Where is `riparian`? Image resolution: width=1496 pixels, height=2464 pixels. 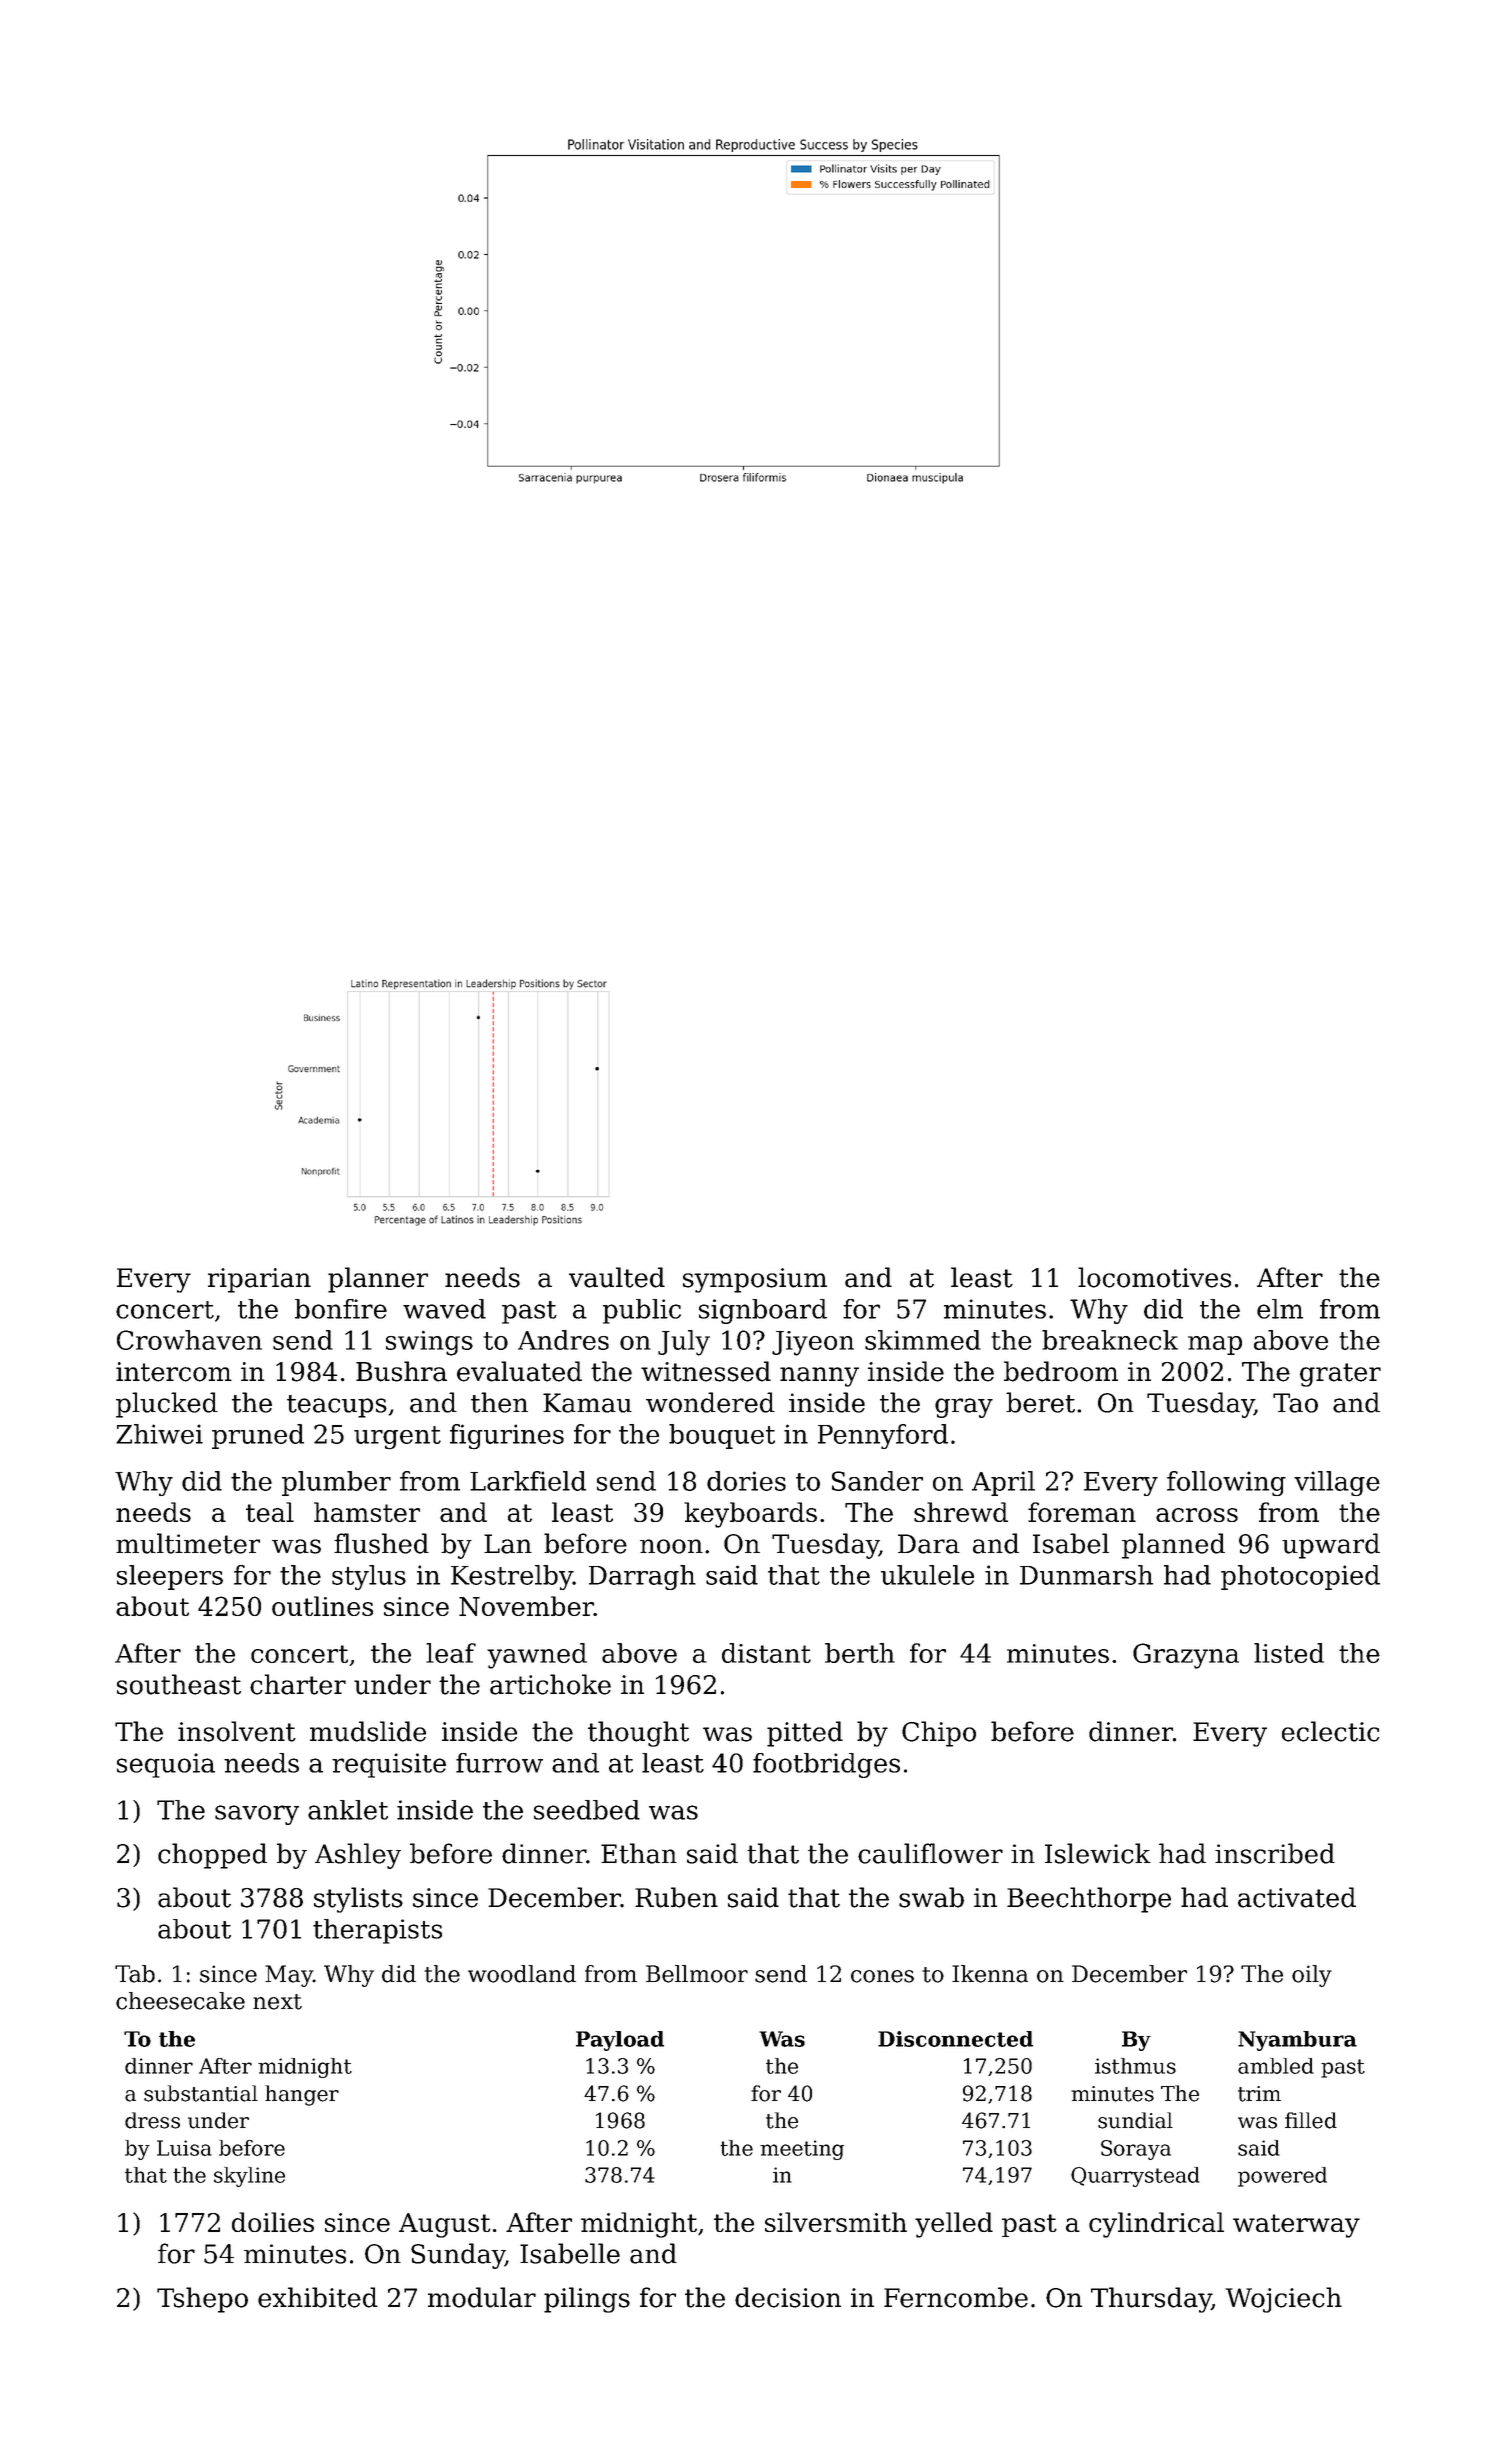
riparian is located at coordinates (259, 1280).
